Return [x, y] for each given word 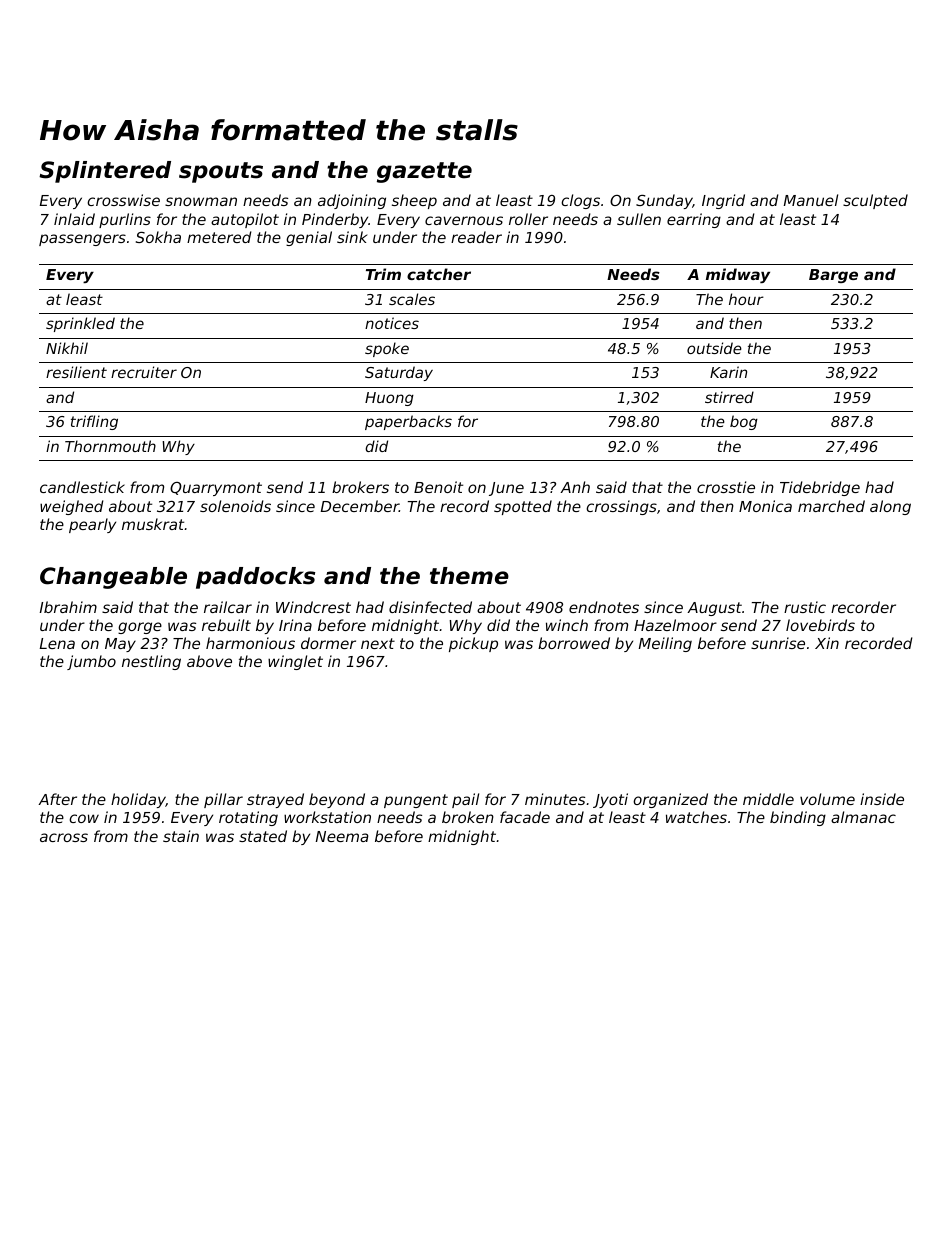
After [57, 799]
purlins [125, 220]
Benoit [438, 487]
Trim [383, 274]
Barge [833, 276]
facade [525, 817]
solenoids [235, 506]
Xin [827, 643]
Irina [295, 625]
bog [744, 422]
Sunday [664, 201]
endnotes [604, 607]
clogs [580, 201]
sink [352, 237]
